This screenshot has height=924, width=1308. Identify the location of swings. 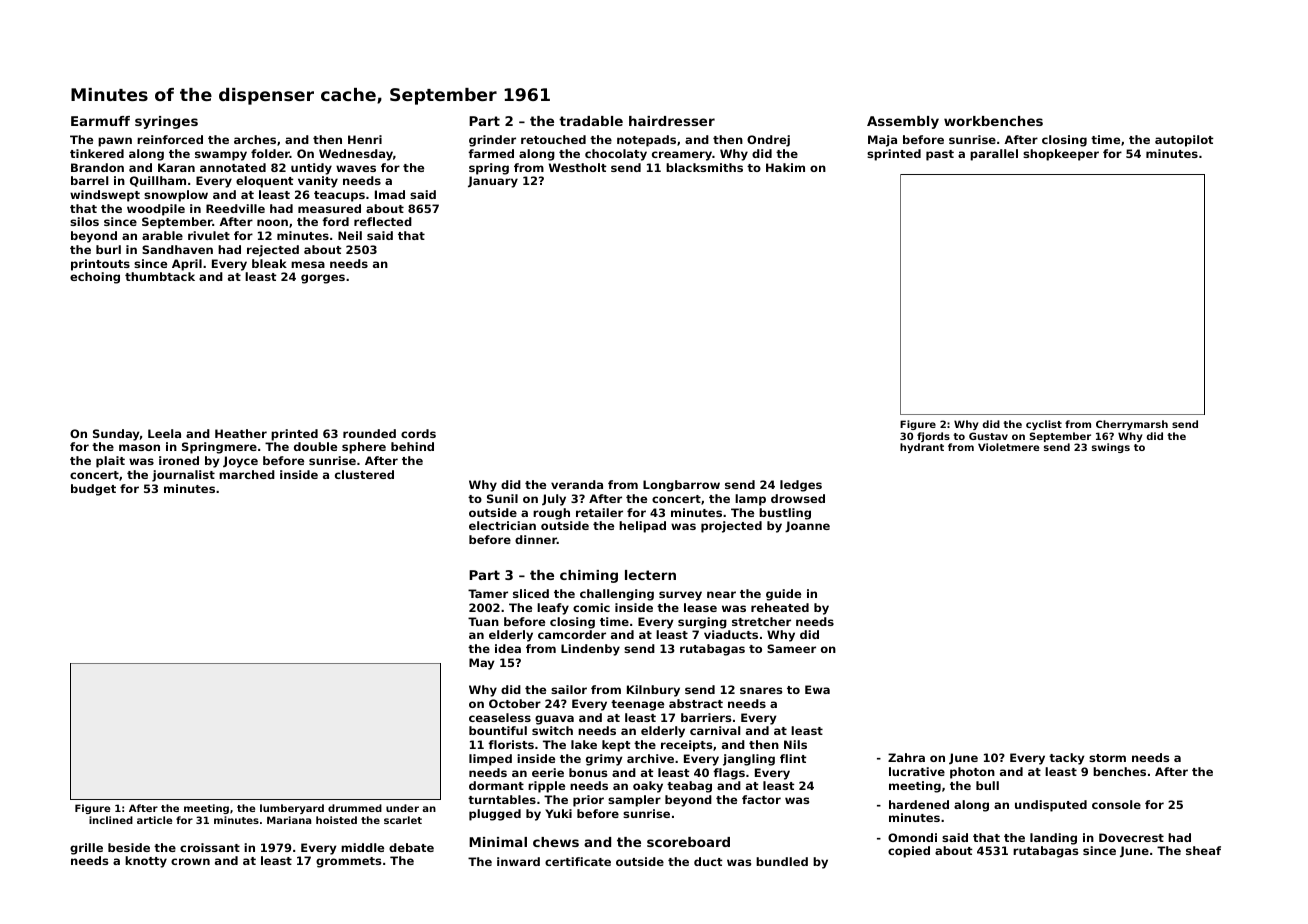
(1111, 448).
